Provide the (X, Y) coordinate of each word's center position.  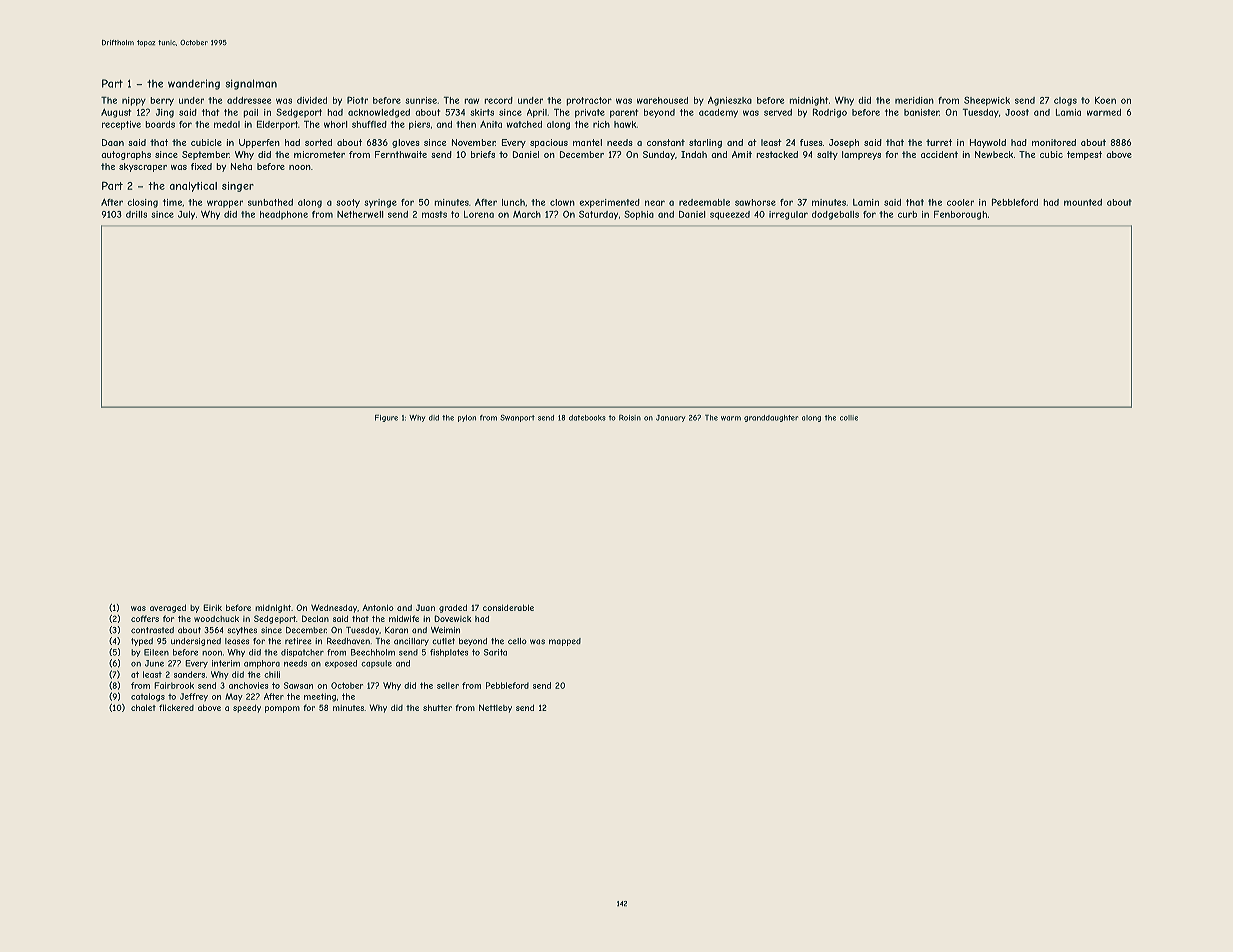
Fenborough (960, 215)
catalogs (148, 697)
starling (705, 143)
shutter (437, 707)
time (172, 202)
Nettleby (495, 708)
